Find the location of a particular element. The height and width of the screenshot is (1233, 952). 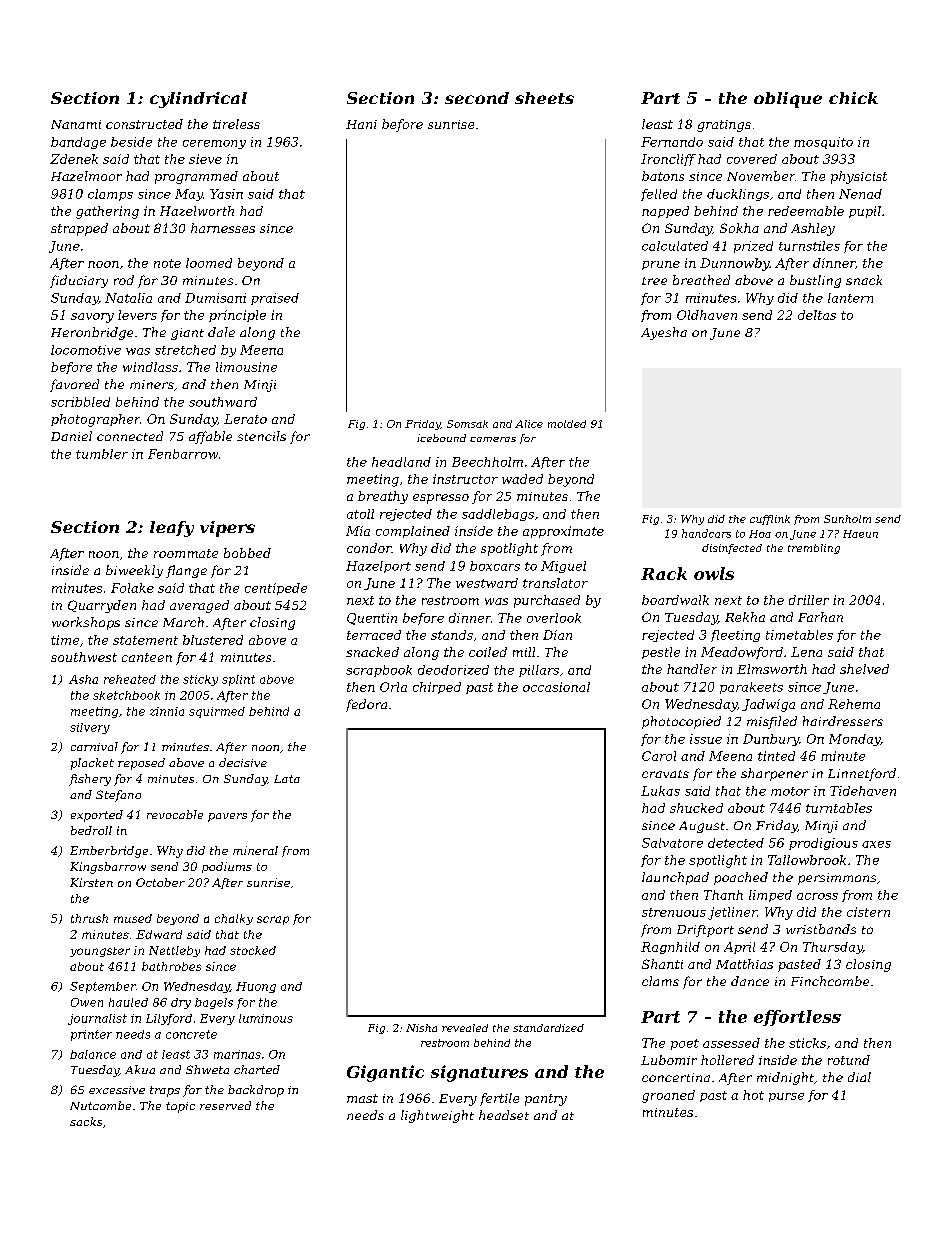

blustered is located at coordinates (213, 640).
